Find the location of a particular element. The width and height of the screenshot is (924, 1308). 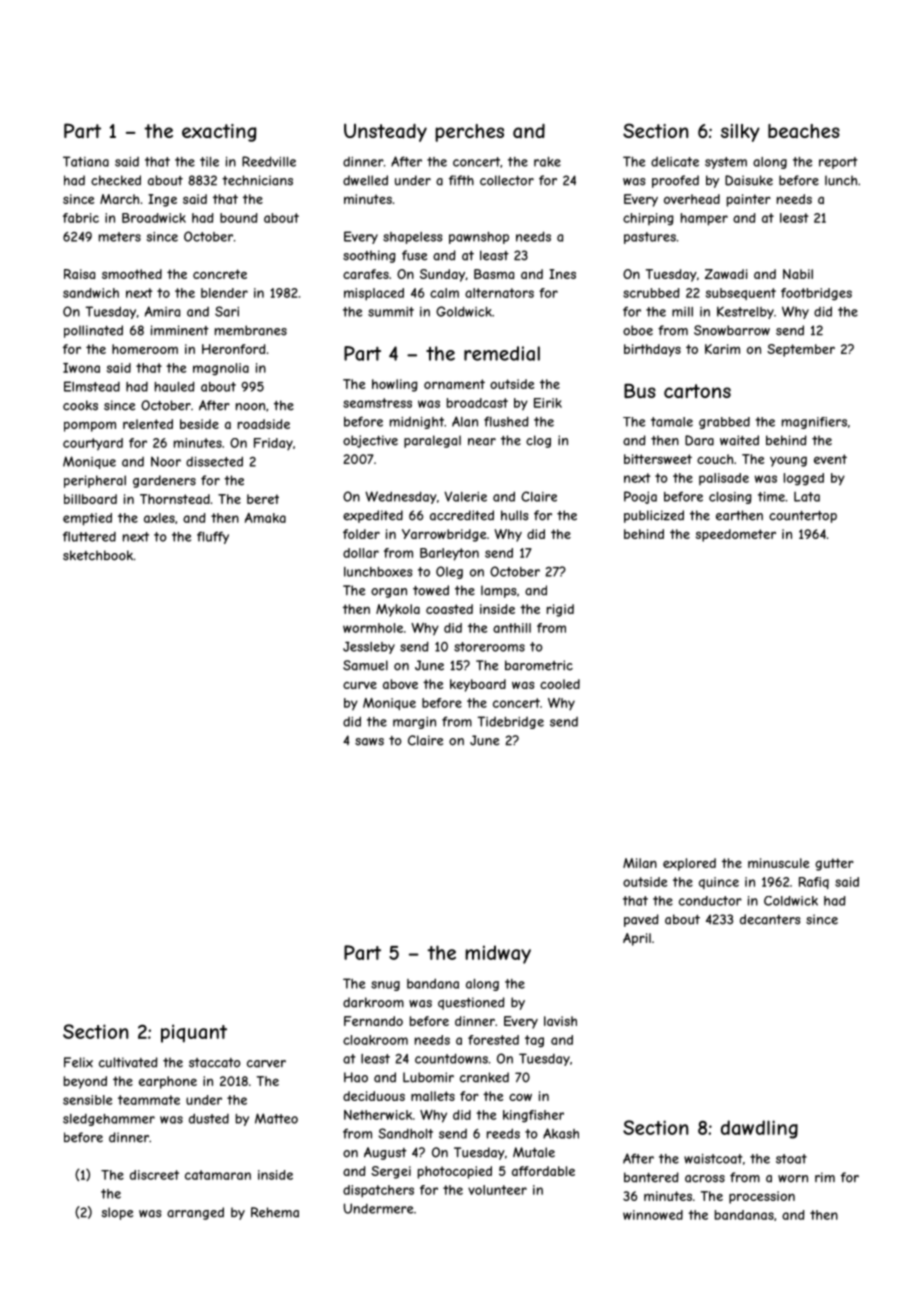

meters is located at coordinates (120, 237).
